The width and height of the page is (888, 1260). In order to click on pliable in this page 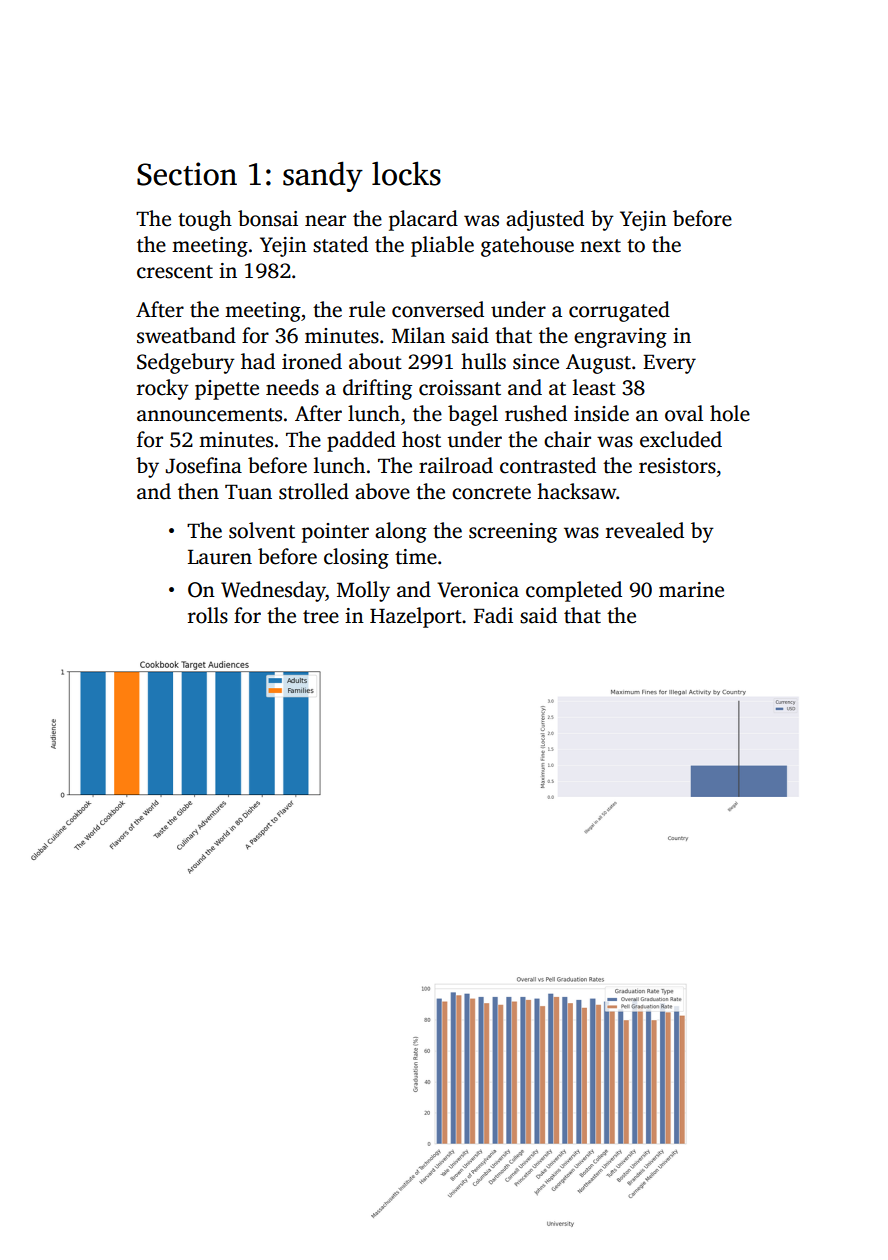, I will do `click(442, 246)`.
